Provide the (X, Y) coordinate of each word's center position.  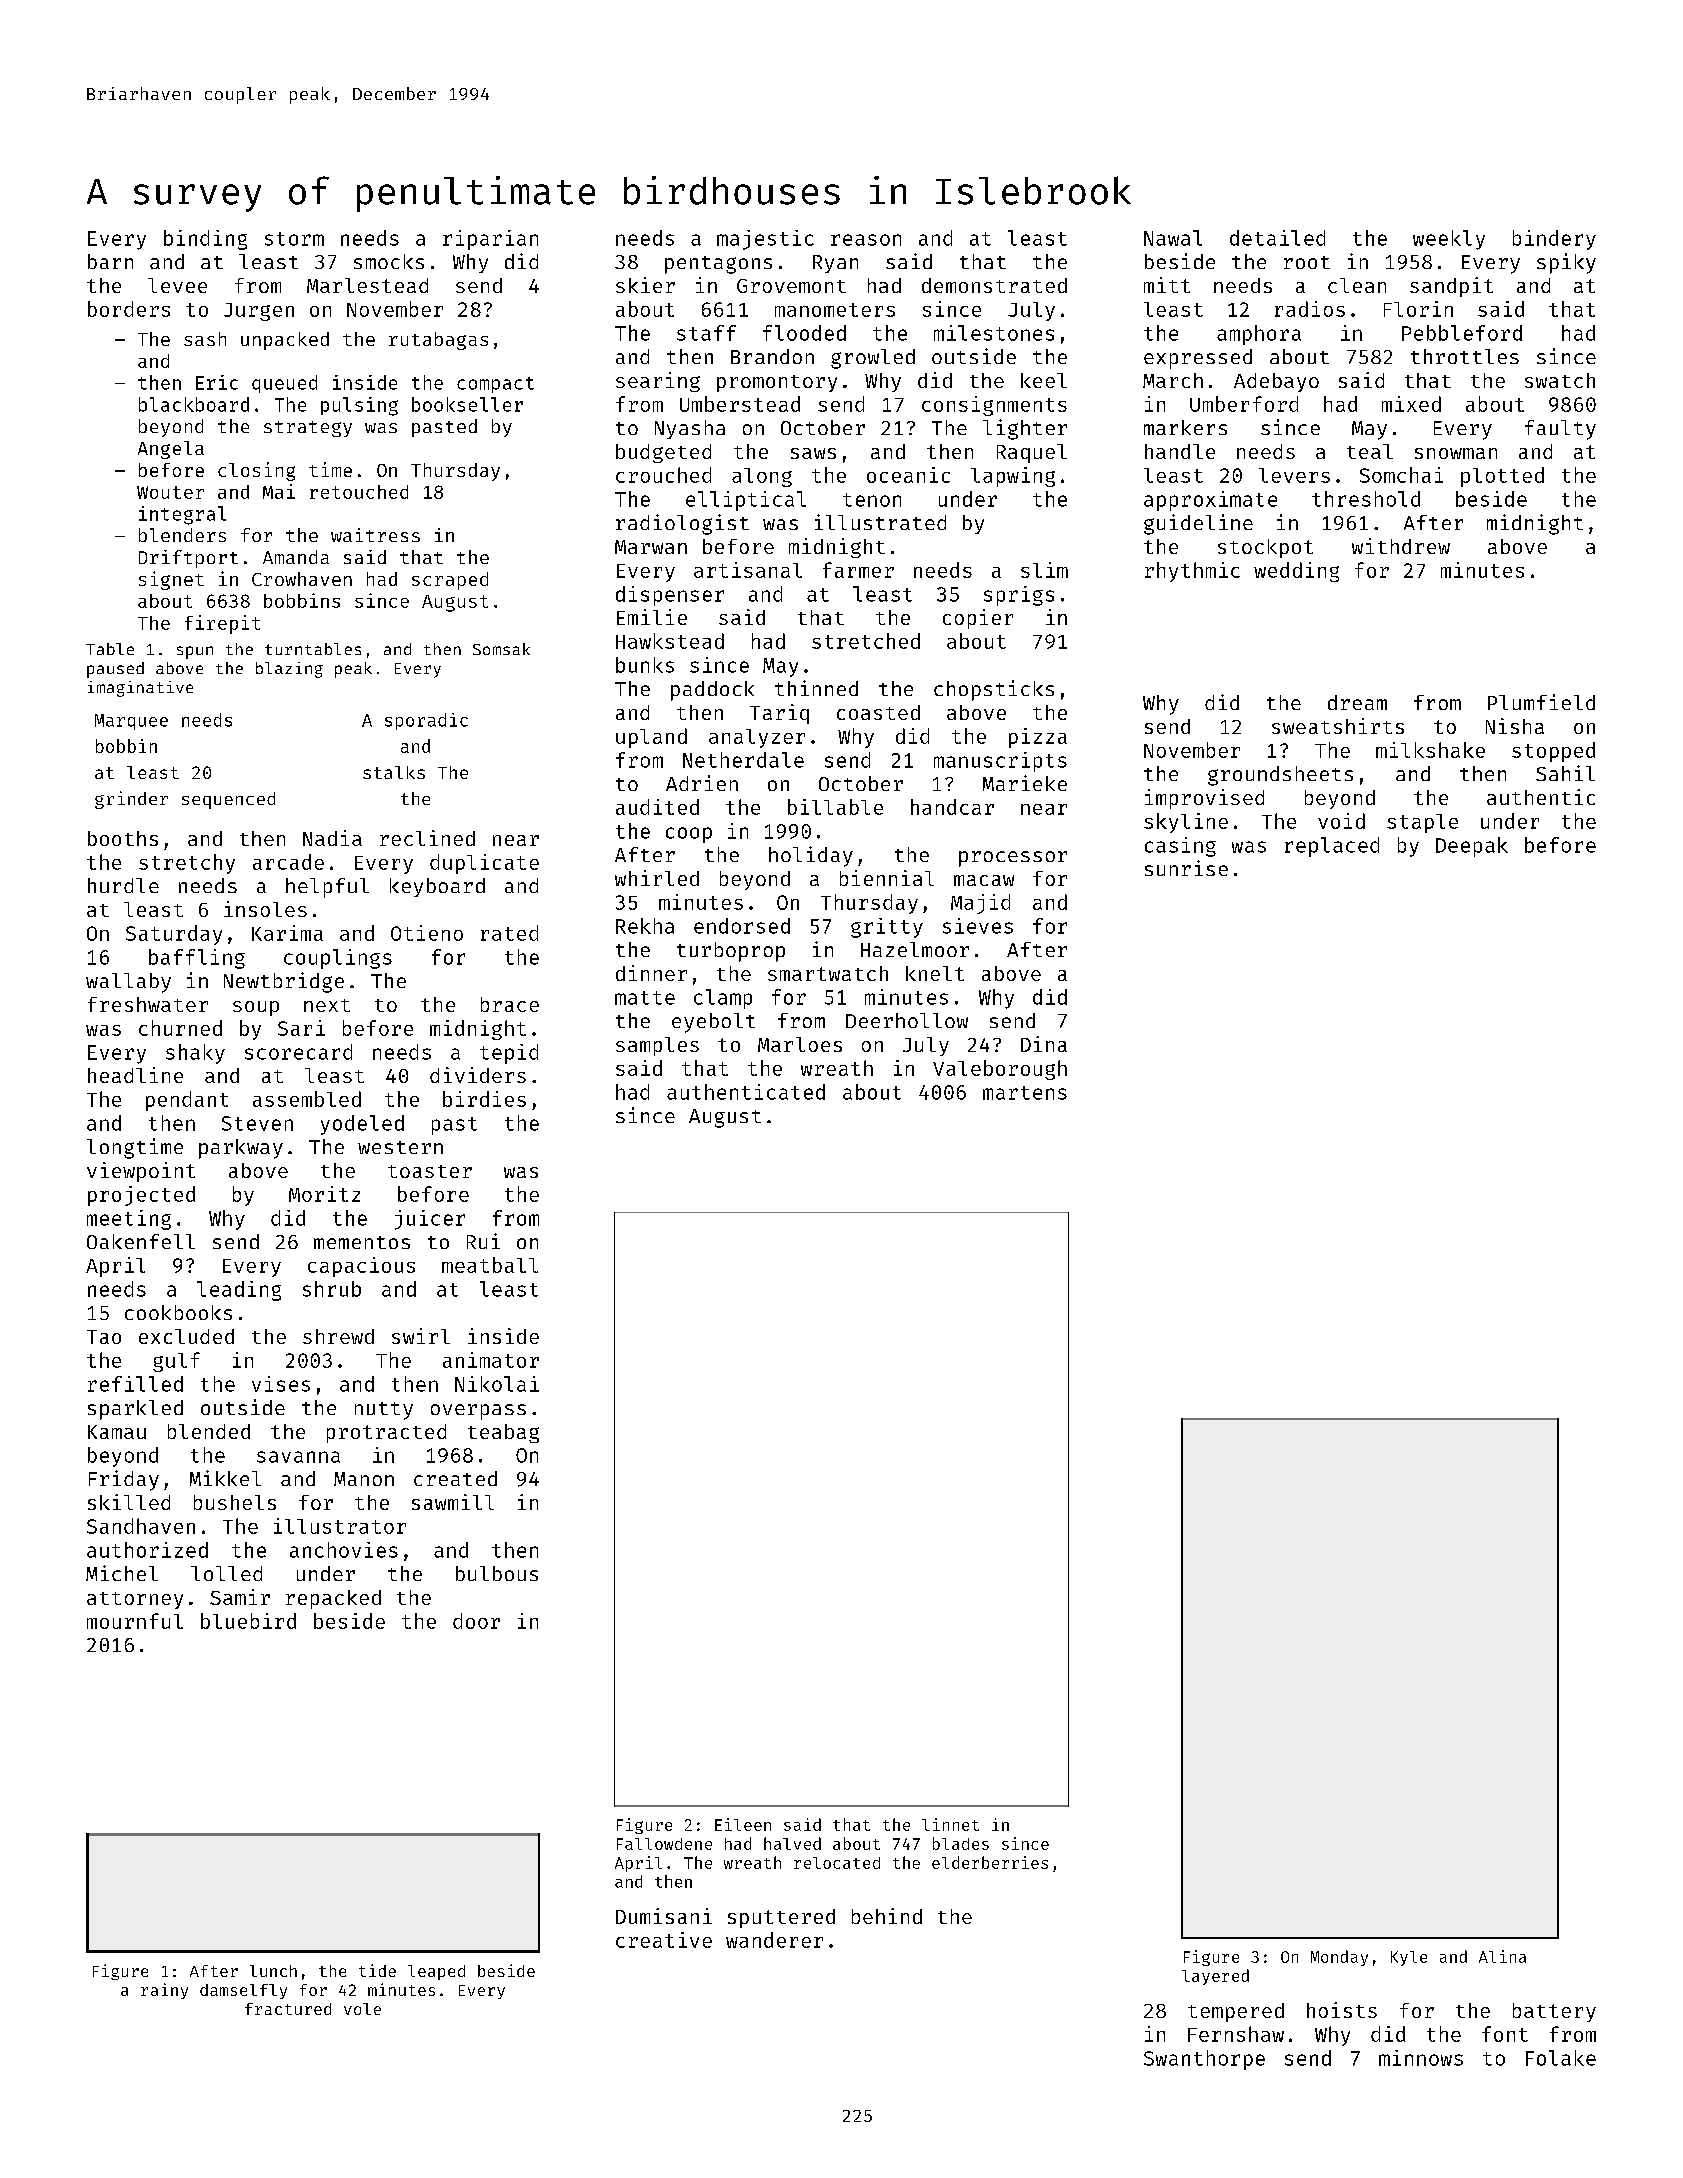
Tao (104, 1337)
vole (362, 2009)
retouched (359, 492)
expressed (1198, 359)
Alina (1502, 1956)
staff (706, 333)
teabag (503, 1433)
